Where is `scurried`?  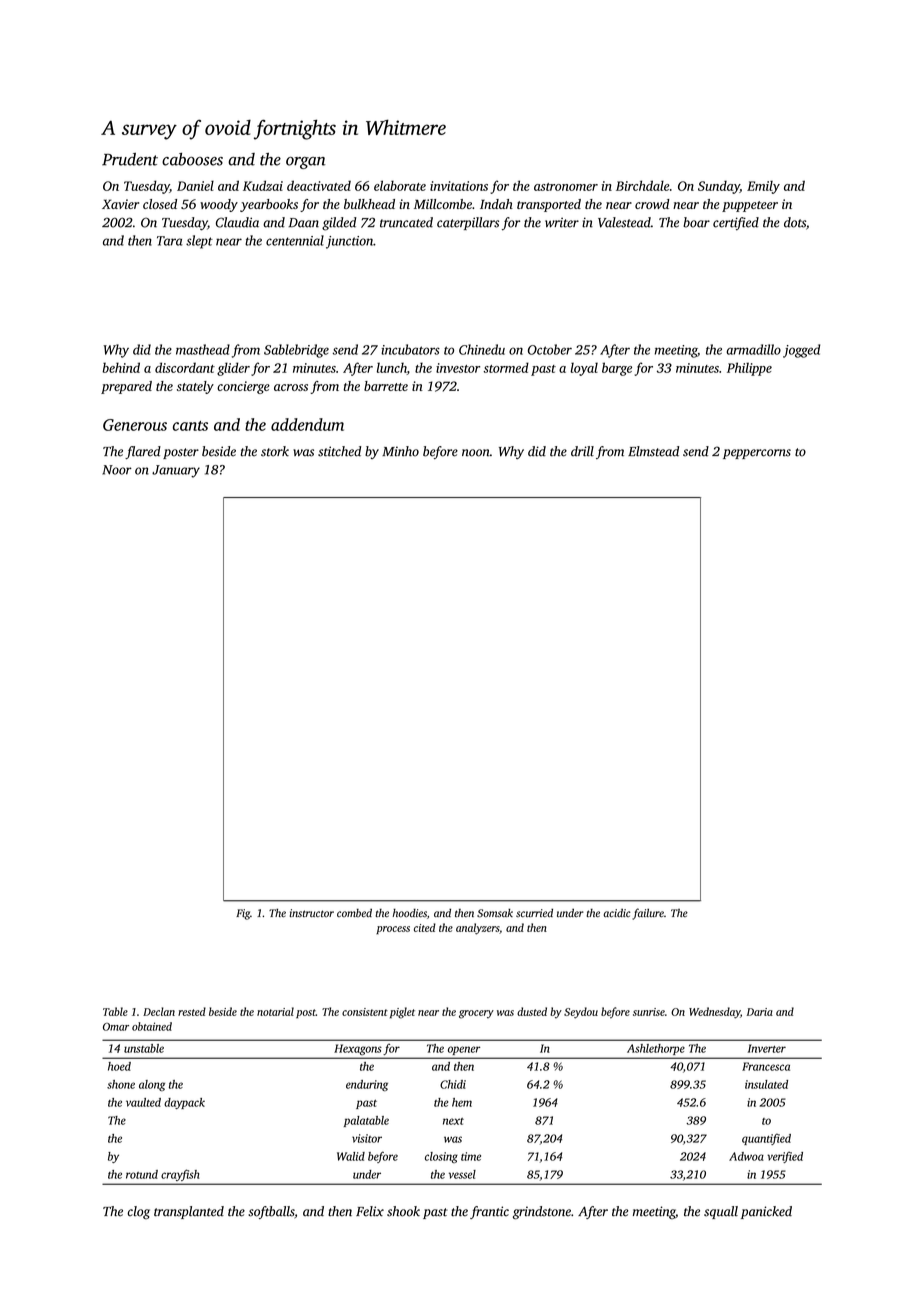 scurried is located at coordinates (534, 913).
